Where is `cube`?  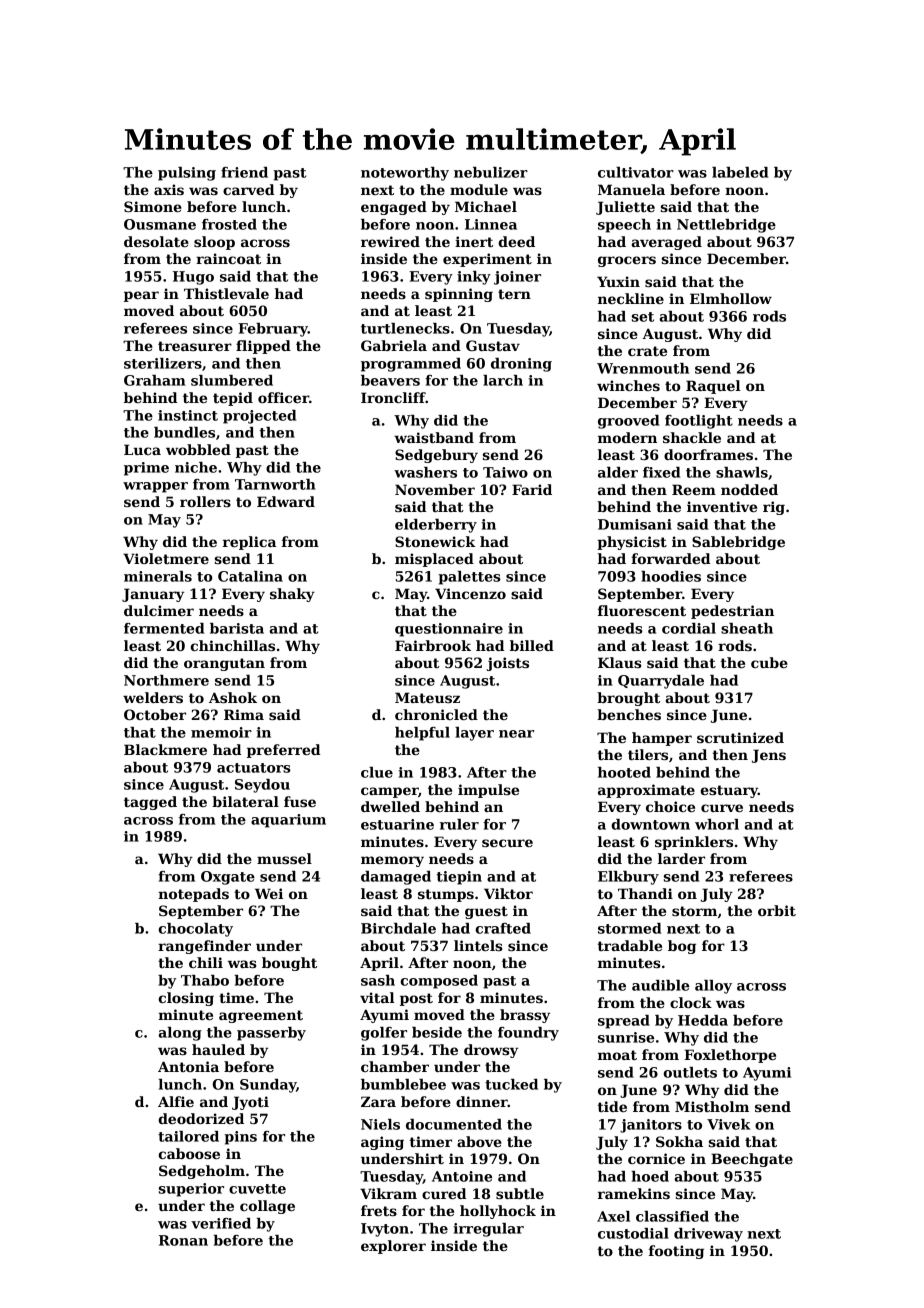
cube is located at coordinates (769, 662).
